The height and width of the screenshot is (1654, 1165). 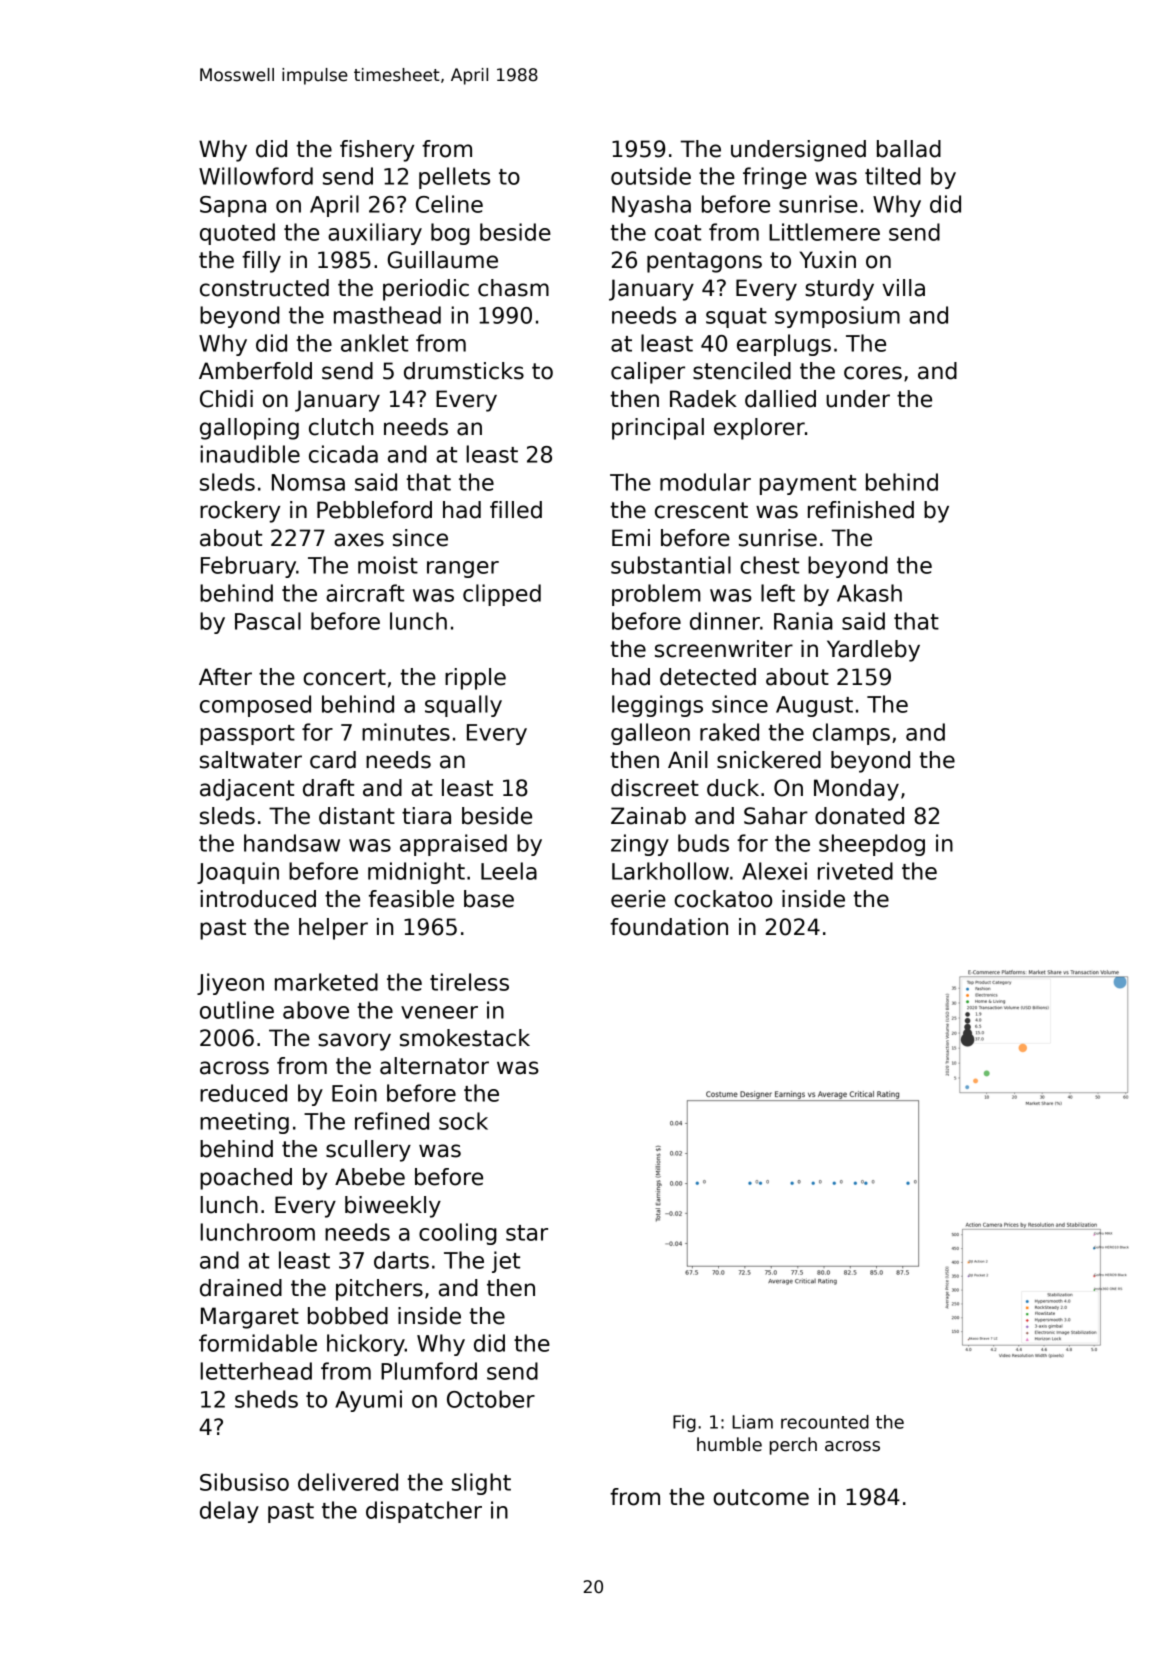 I want to click on villa, so click(x=903, y=288).
